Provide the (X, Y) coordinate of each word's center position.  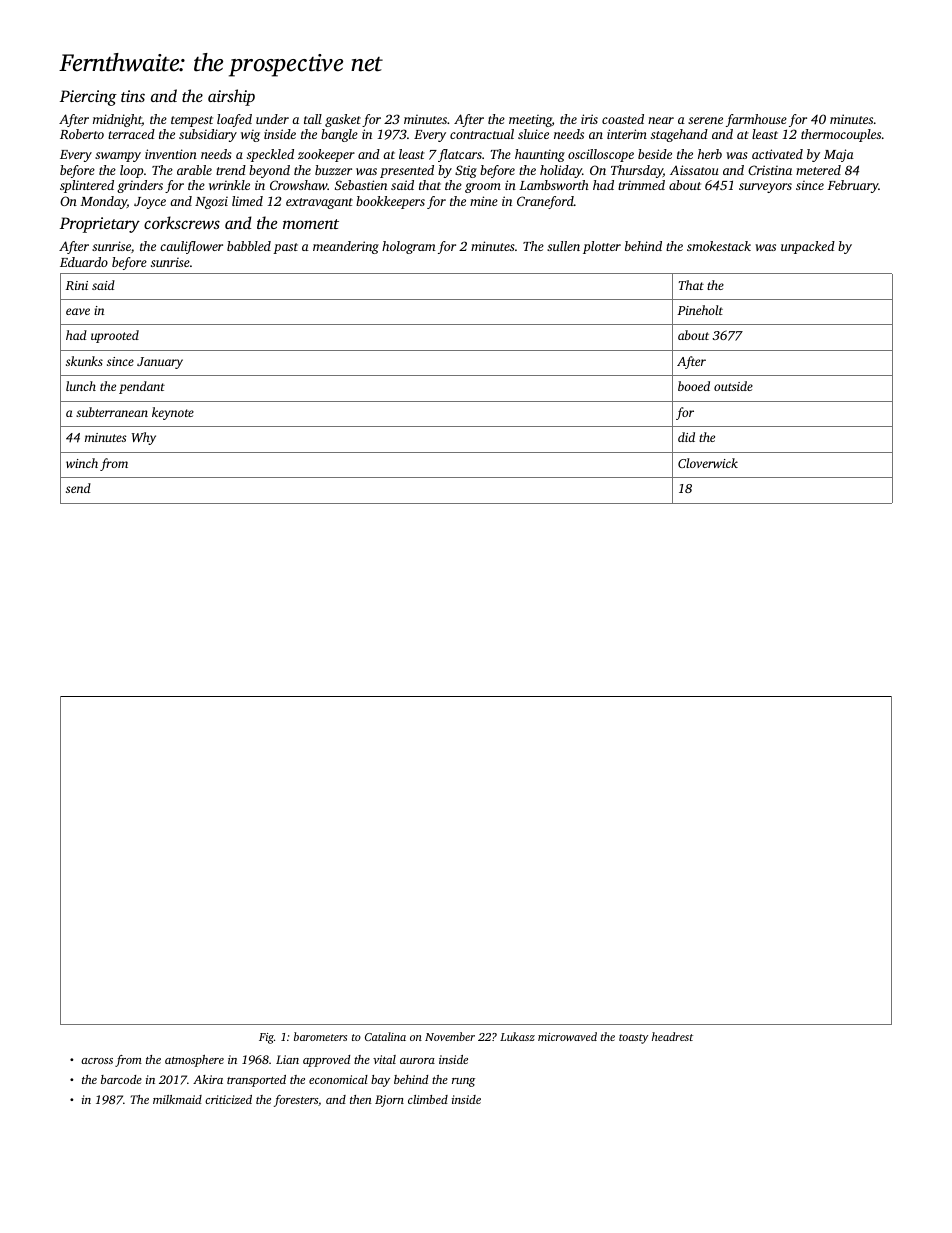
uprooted (115, 336)
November (450, 1036)
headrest (672, 1036)
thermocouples (841, 135)
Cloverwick (708, 463)
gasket (343, 120)
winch (82, 463)
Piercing (88, 98)
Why (144, 438)
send (78, 488)
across (97, 1061)
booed (694, 386)
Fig (266, 1038)
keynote (173, 413)
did (686, 437)
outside (733, 386)
